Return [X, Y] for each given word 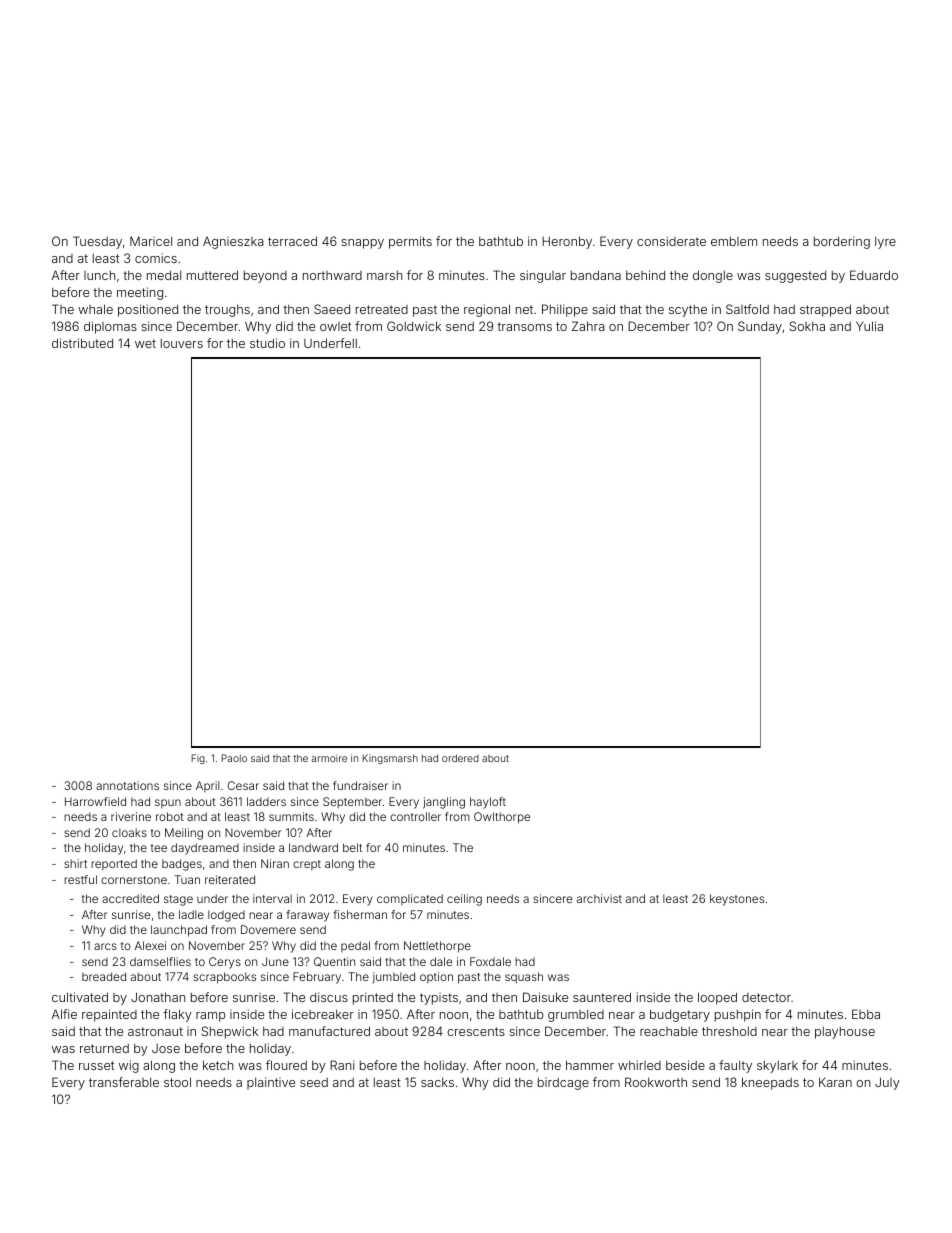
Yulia [869, 326]
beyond [265, 277]
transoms [524, 326]
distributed [82, 343]
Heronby [567, 242]
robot [170, 816]
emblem [734, 241]
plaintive [271, 1083]
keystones [737, 900]
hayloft [488, 803]
